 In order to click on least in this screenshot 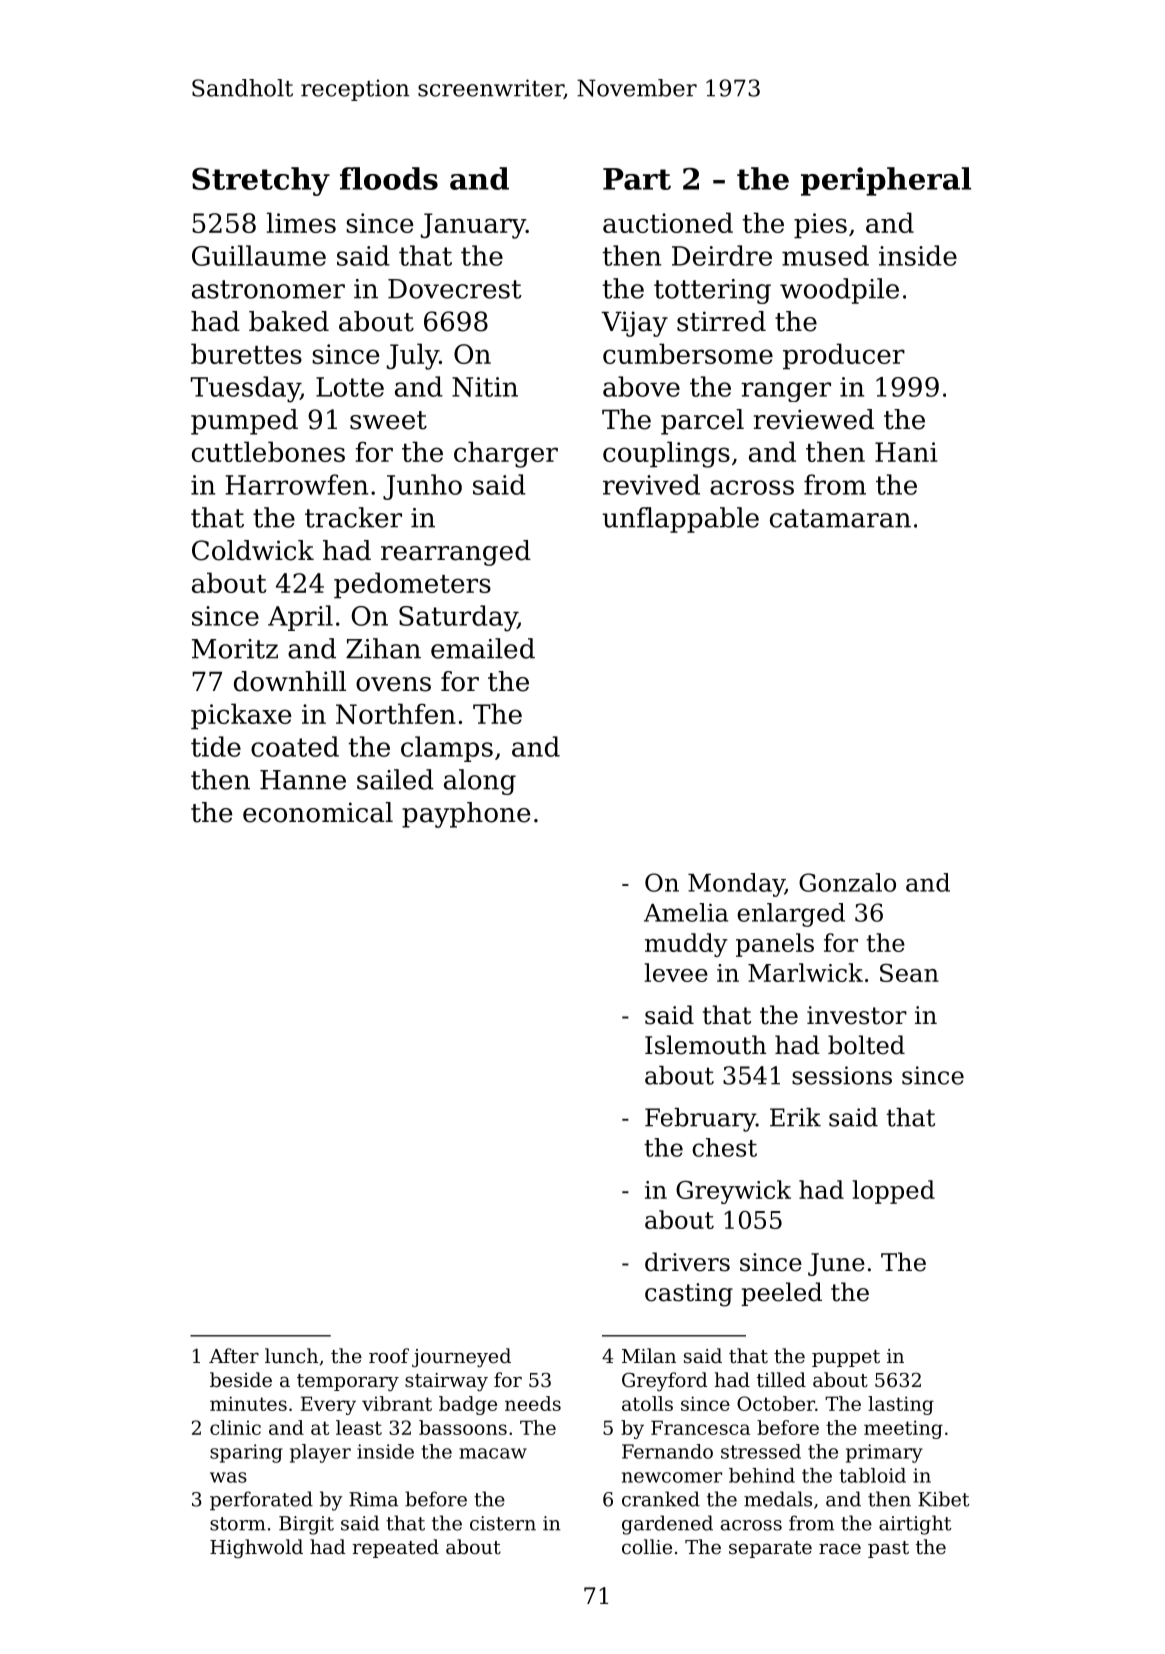, I will do `click(359, 1427)`.
